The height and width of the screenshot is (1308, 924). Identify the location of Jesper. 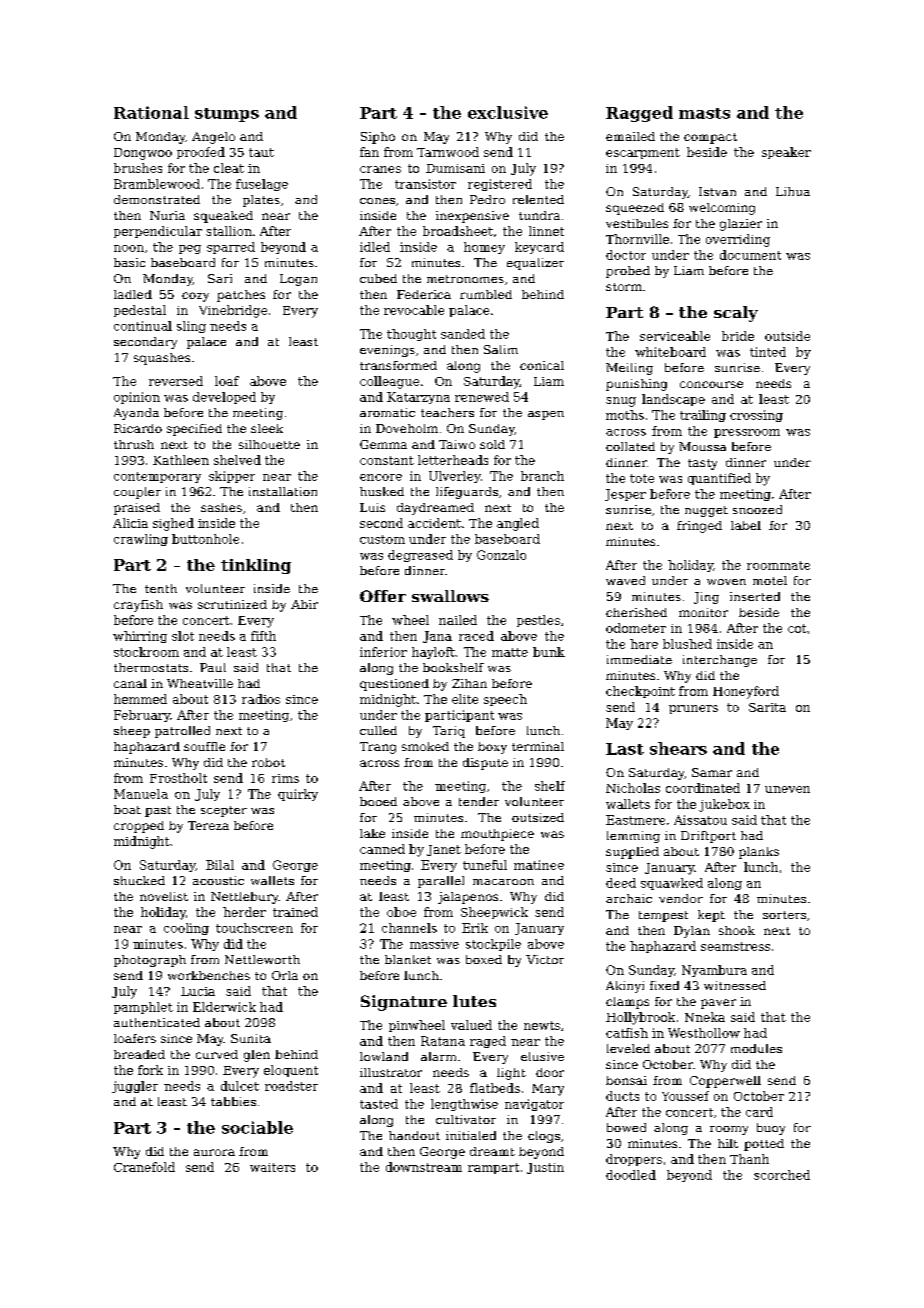
(625, 495).
